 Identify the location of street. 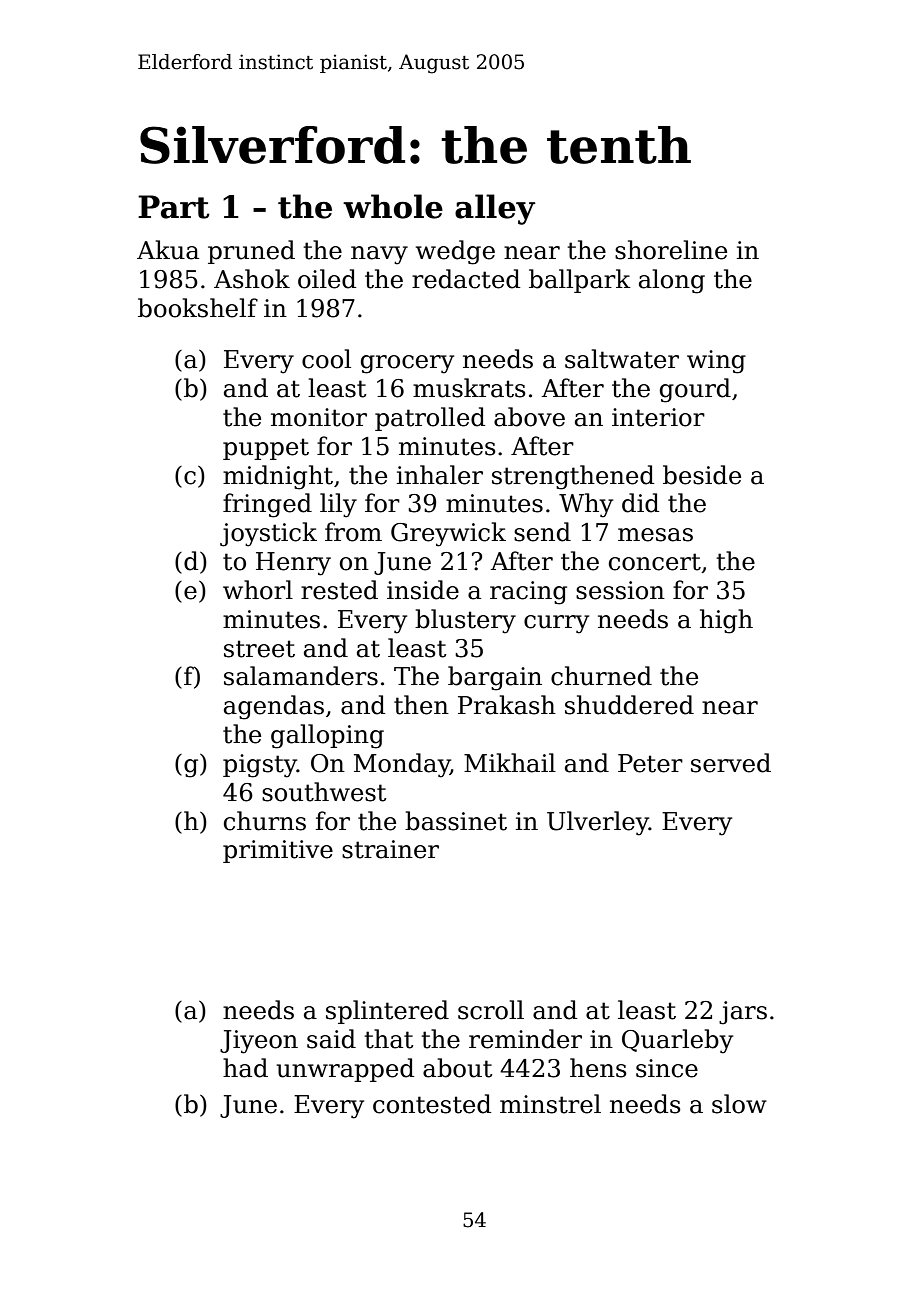
(259, 649).
